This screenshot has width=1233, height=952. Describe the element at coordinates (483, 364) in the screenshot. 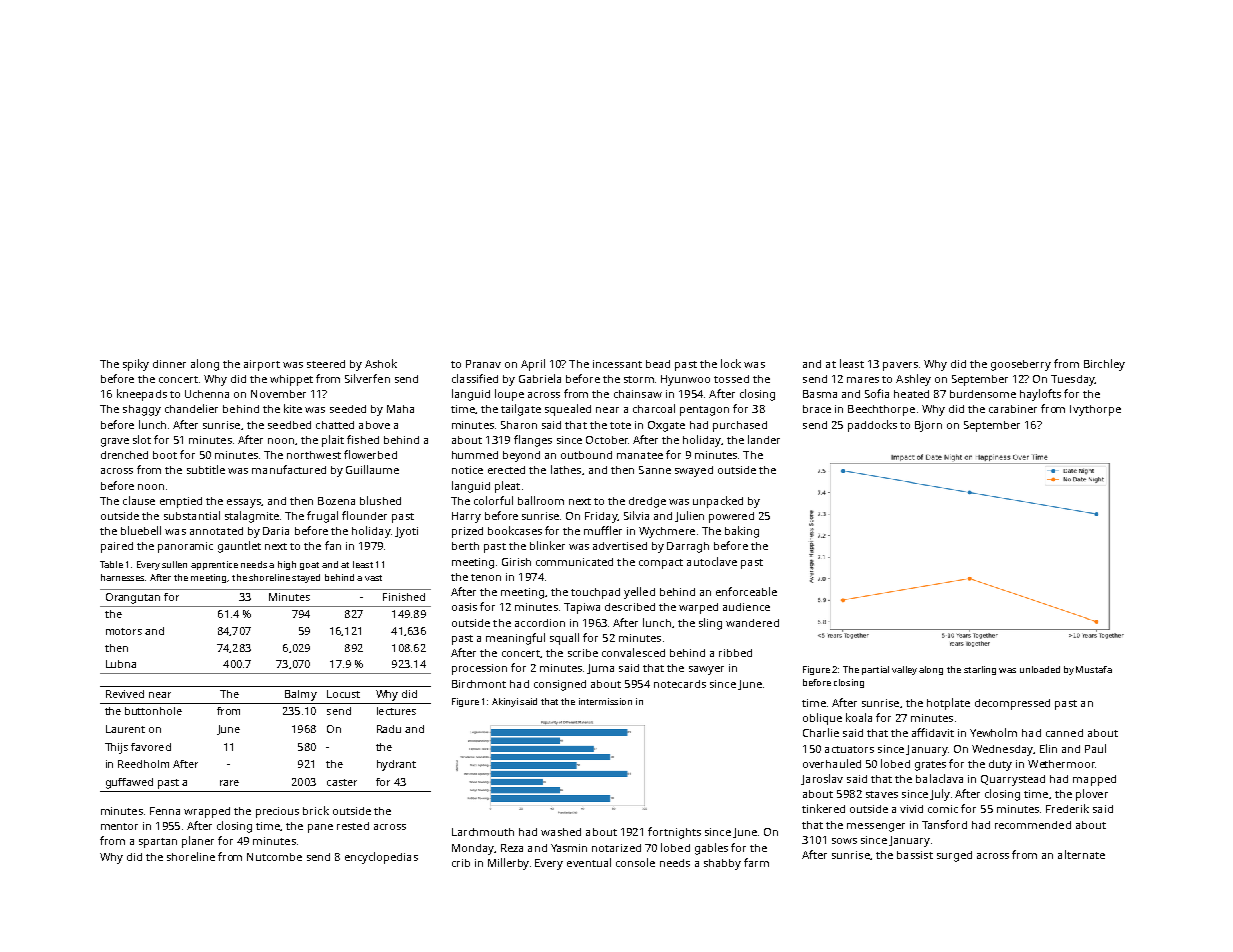

I see `Pranav` at that location.
